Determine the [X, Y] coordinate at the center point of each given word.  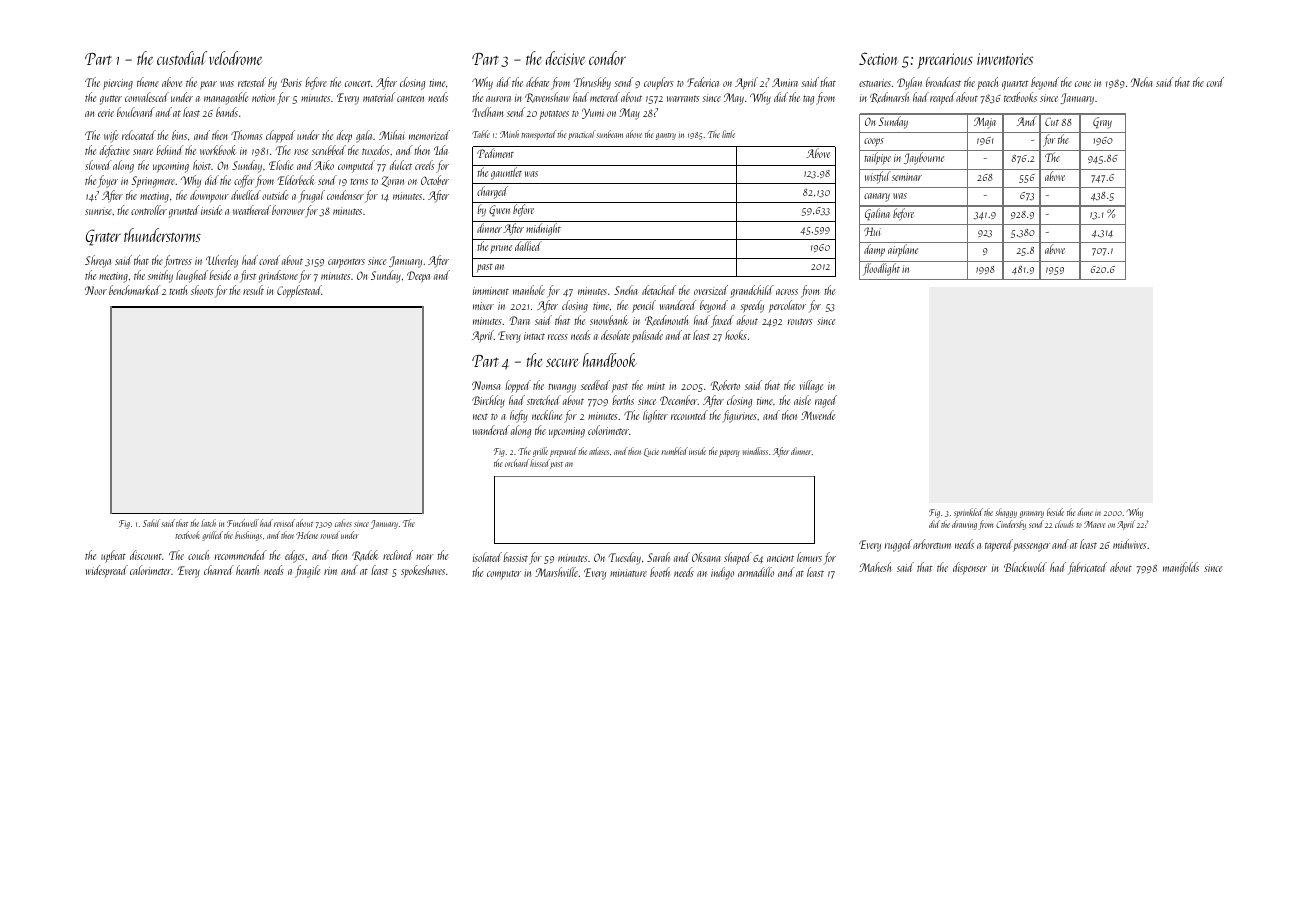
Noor [96, 290]
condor [607, 58]
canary [877, 197]
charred [219, 570]
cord [1215, 82]
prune [501, 249]
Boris [291, 82]
